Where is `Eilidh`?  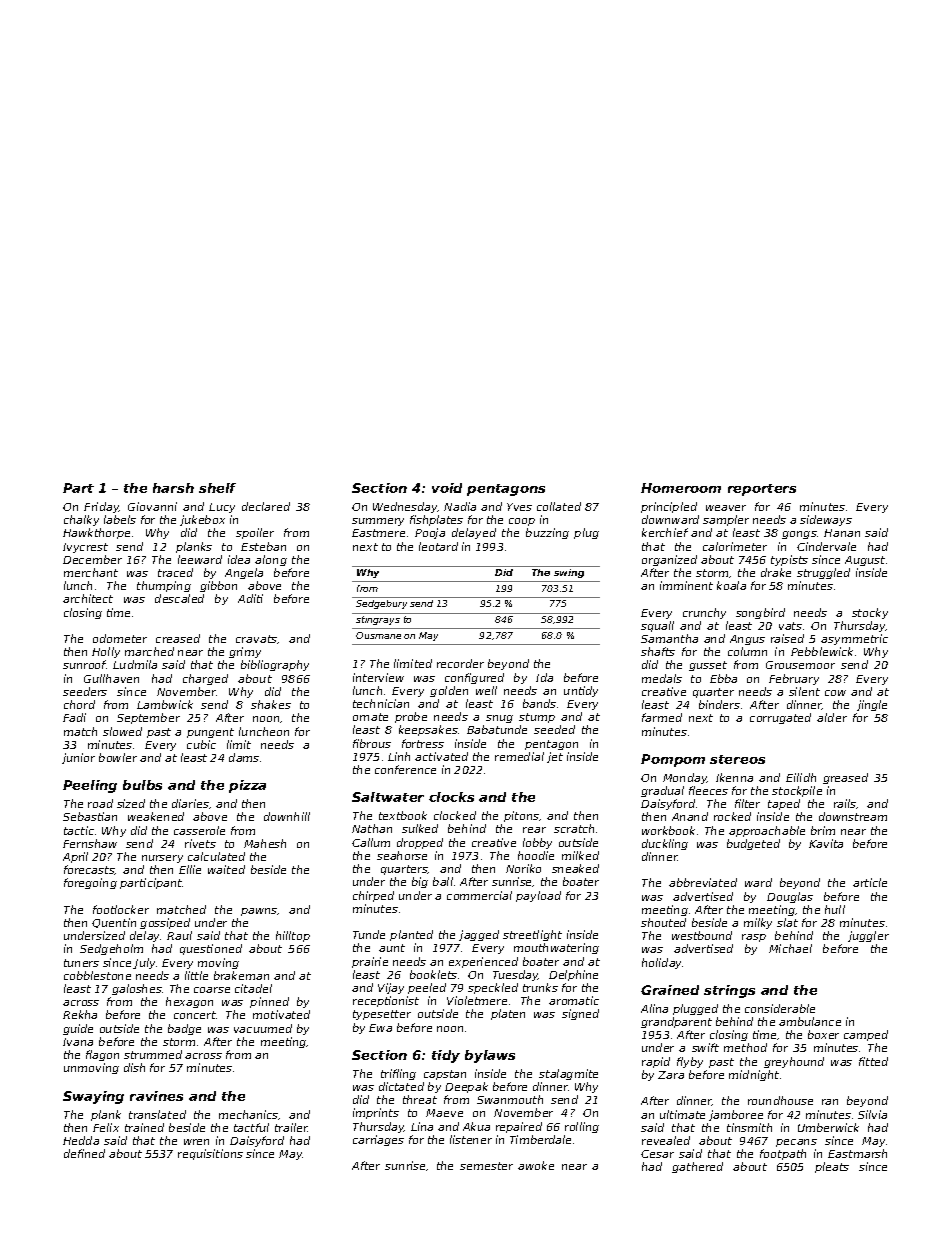 Eilidh is located at coordinates (801, 777).
